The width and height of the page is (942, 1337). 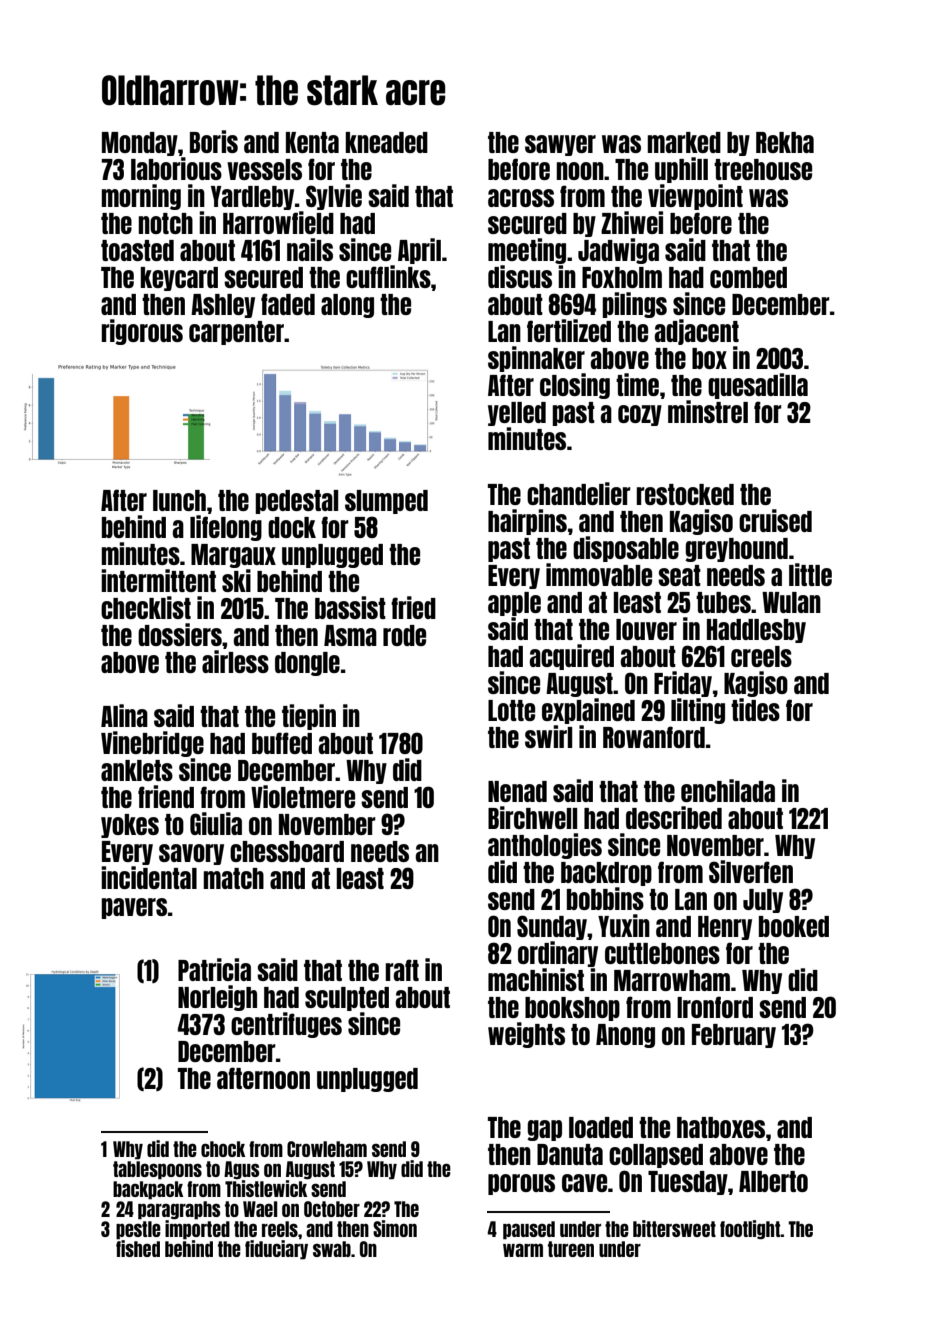 I want to click on buffed, so click(x=282, y=743).
